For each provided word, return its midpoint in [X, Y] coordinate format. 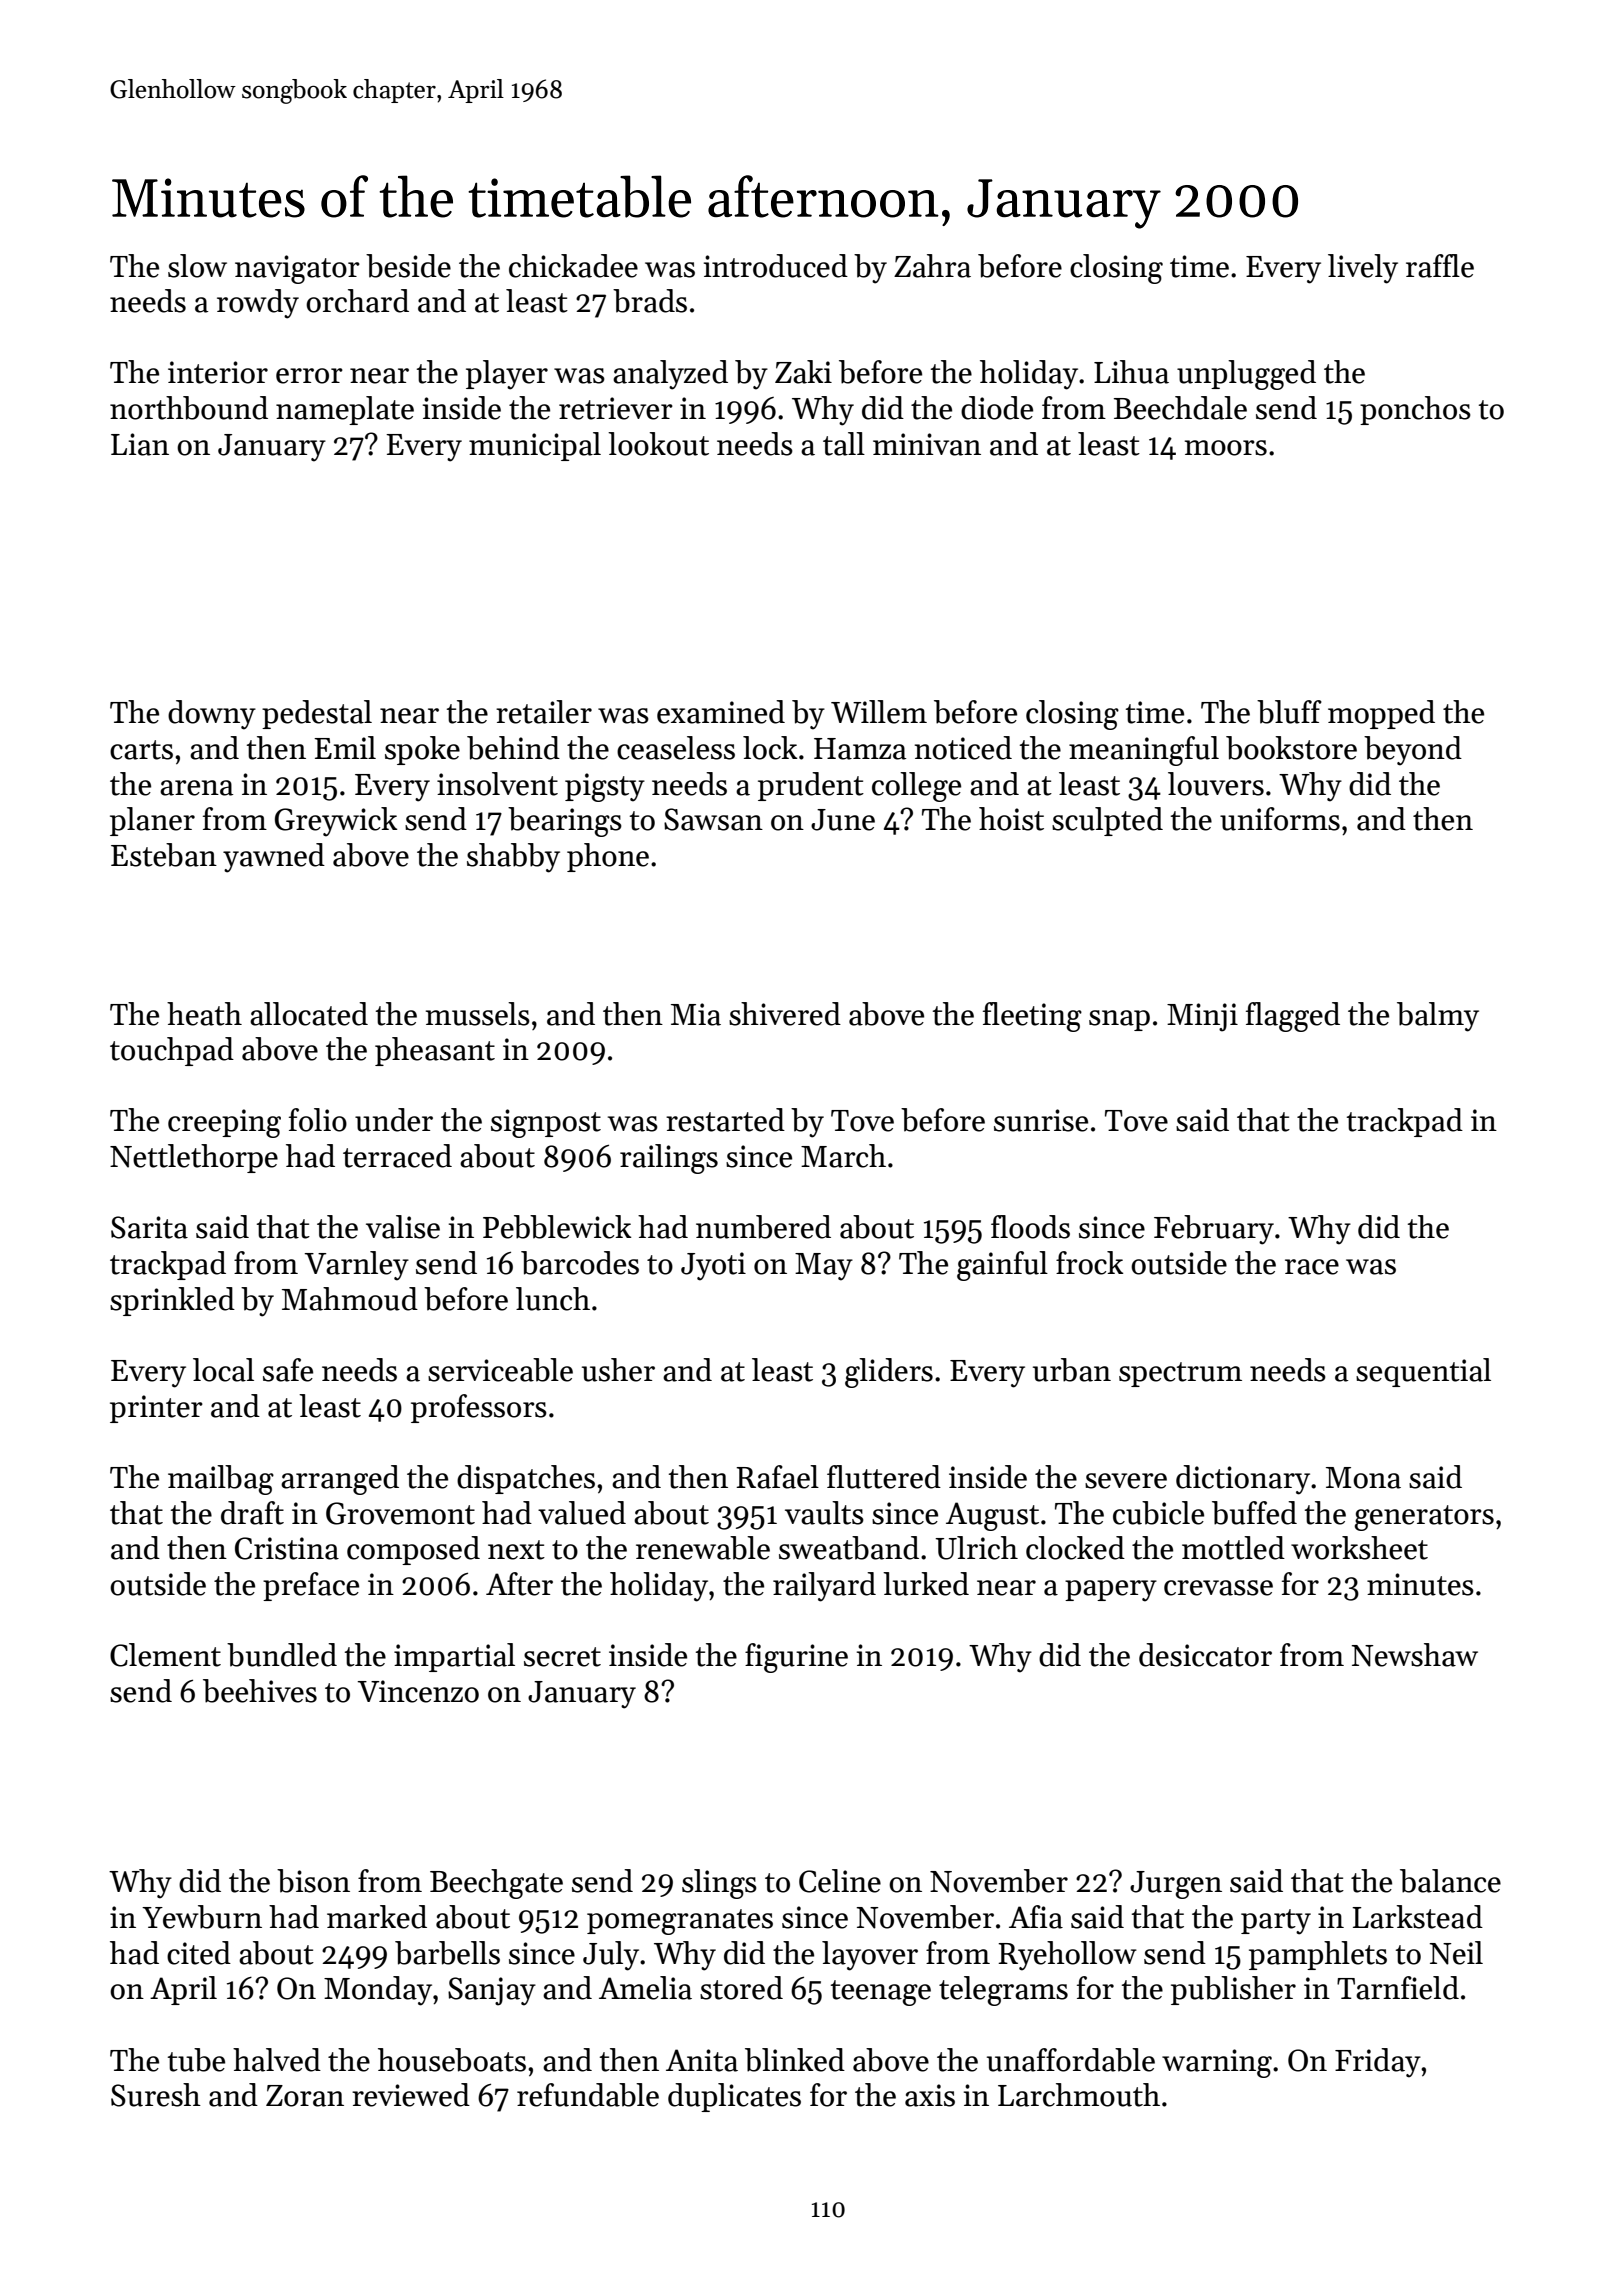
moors [1226, 448]
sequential [1423, 1372]
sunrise [1041, 1120]
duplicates [734, 2097]
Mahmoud [350, 1299]
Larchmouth [1079, 2095]
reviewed [411, 2095]
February [1214, 1230]
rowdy [258, 304]
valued [582, 1513]
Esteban [164, 855]
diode [997, 408]
